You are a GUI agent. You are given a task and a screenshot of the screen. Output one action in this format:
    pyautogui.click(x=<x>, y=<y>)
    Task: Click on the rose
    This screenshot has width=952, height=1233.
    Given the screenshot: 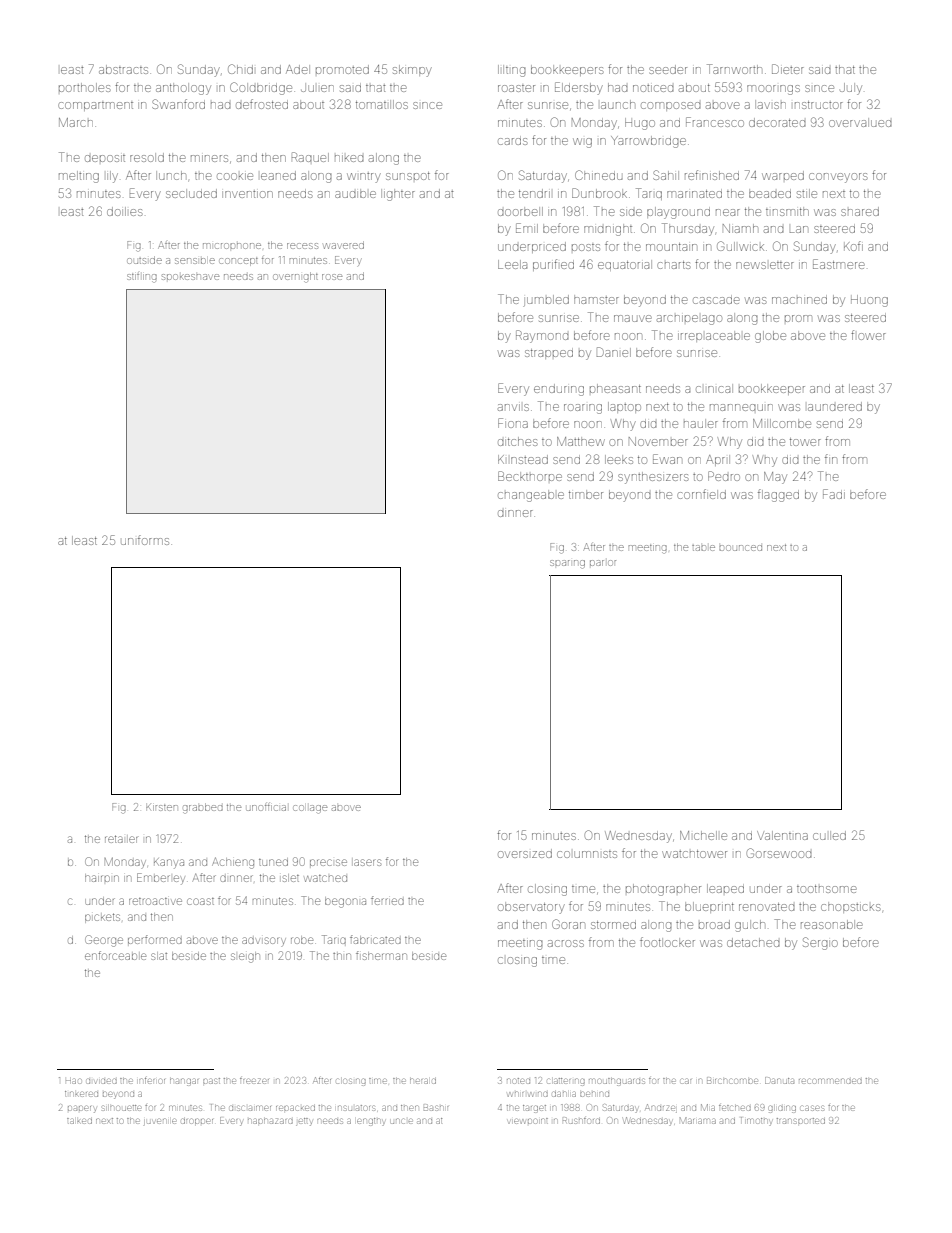 What is the action you would take?
    pyautogui.click(x=332, y=277)
